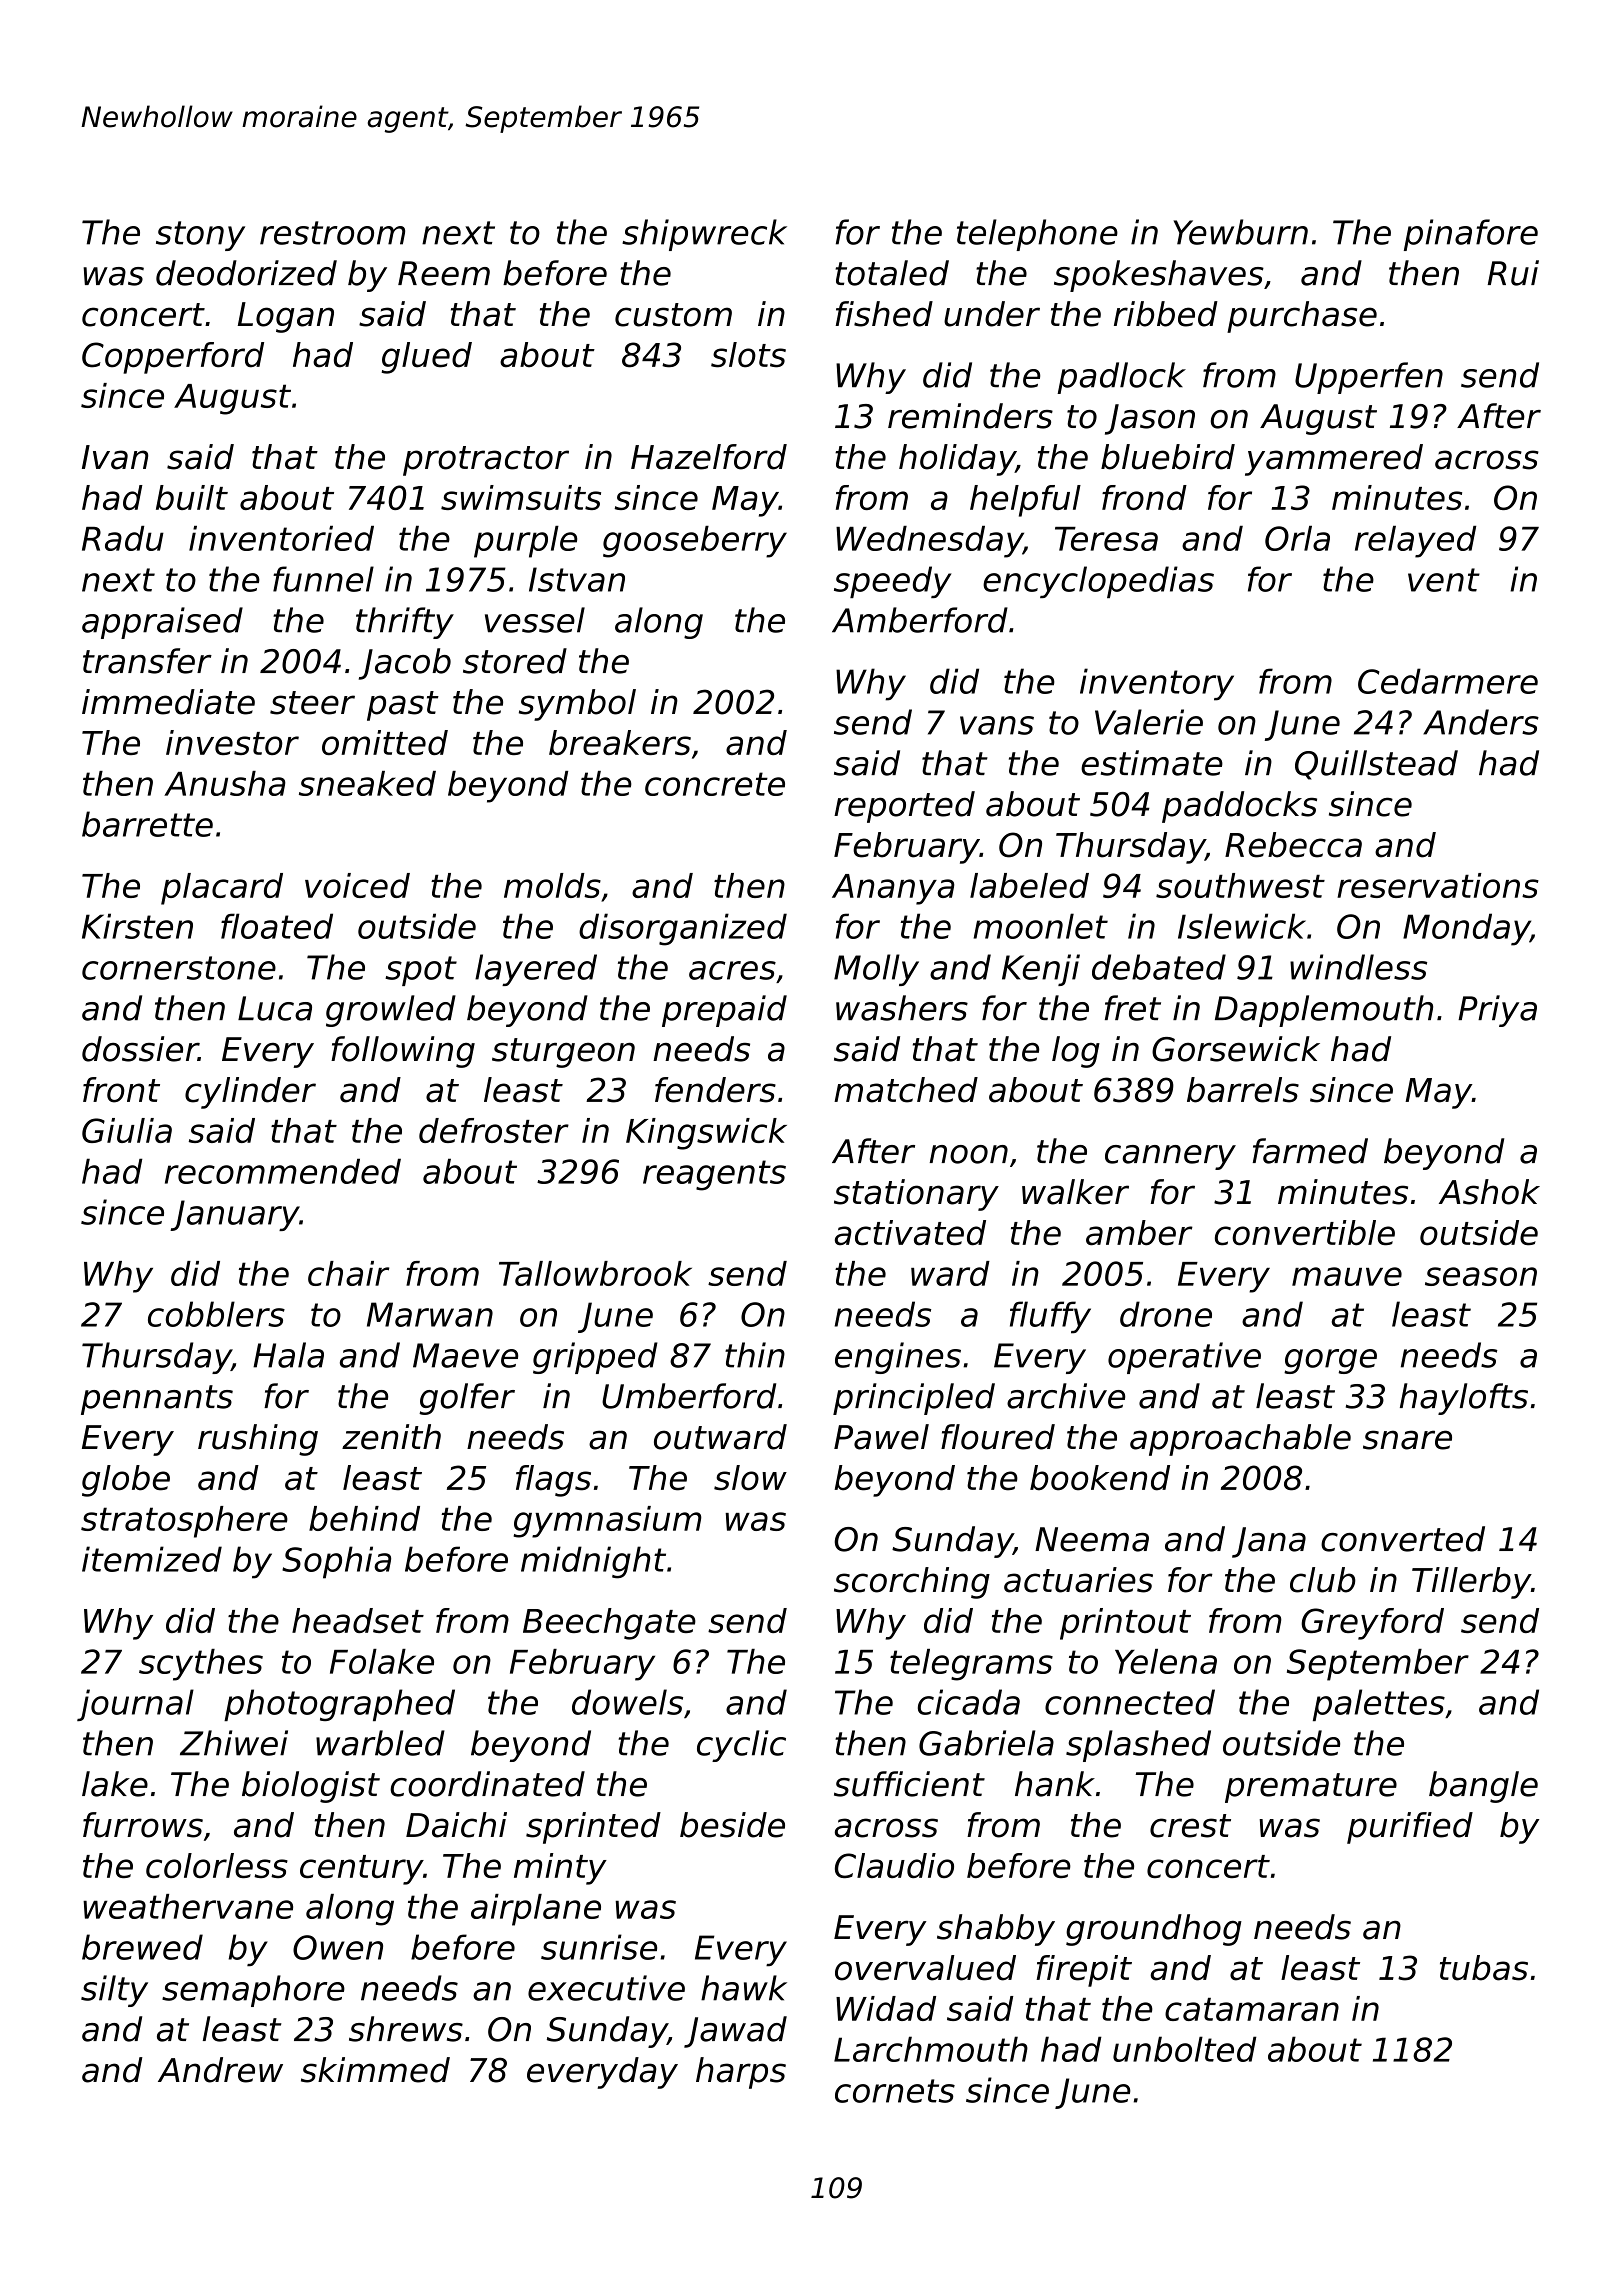  What do you see at coordinates (744, 1988) in the screenshot?
I see `hawk` at bounding box center [744, 1988].
